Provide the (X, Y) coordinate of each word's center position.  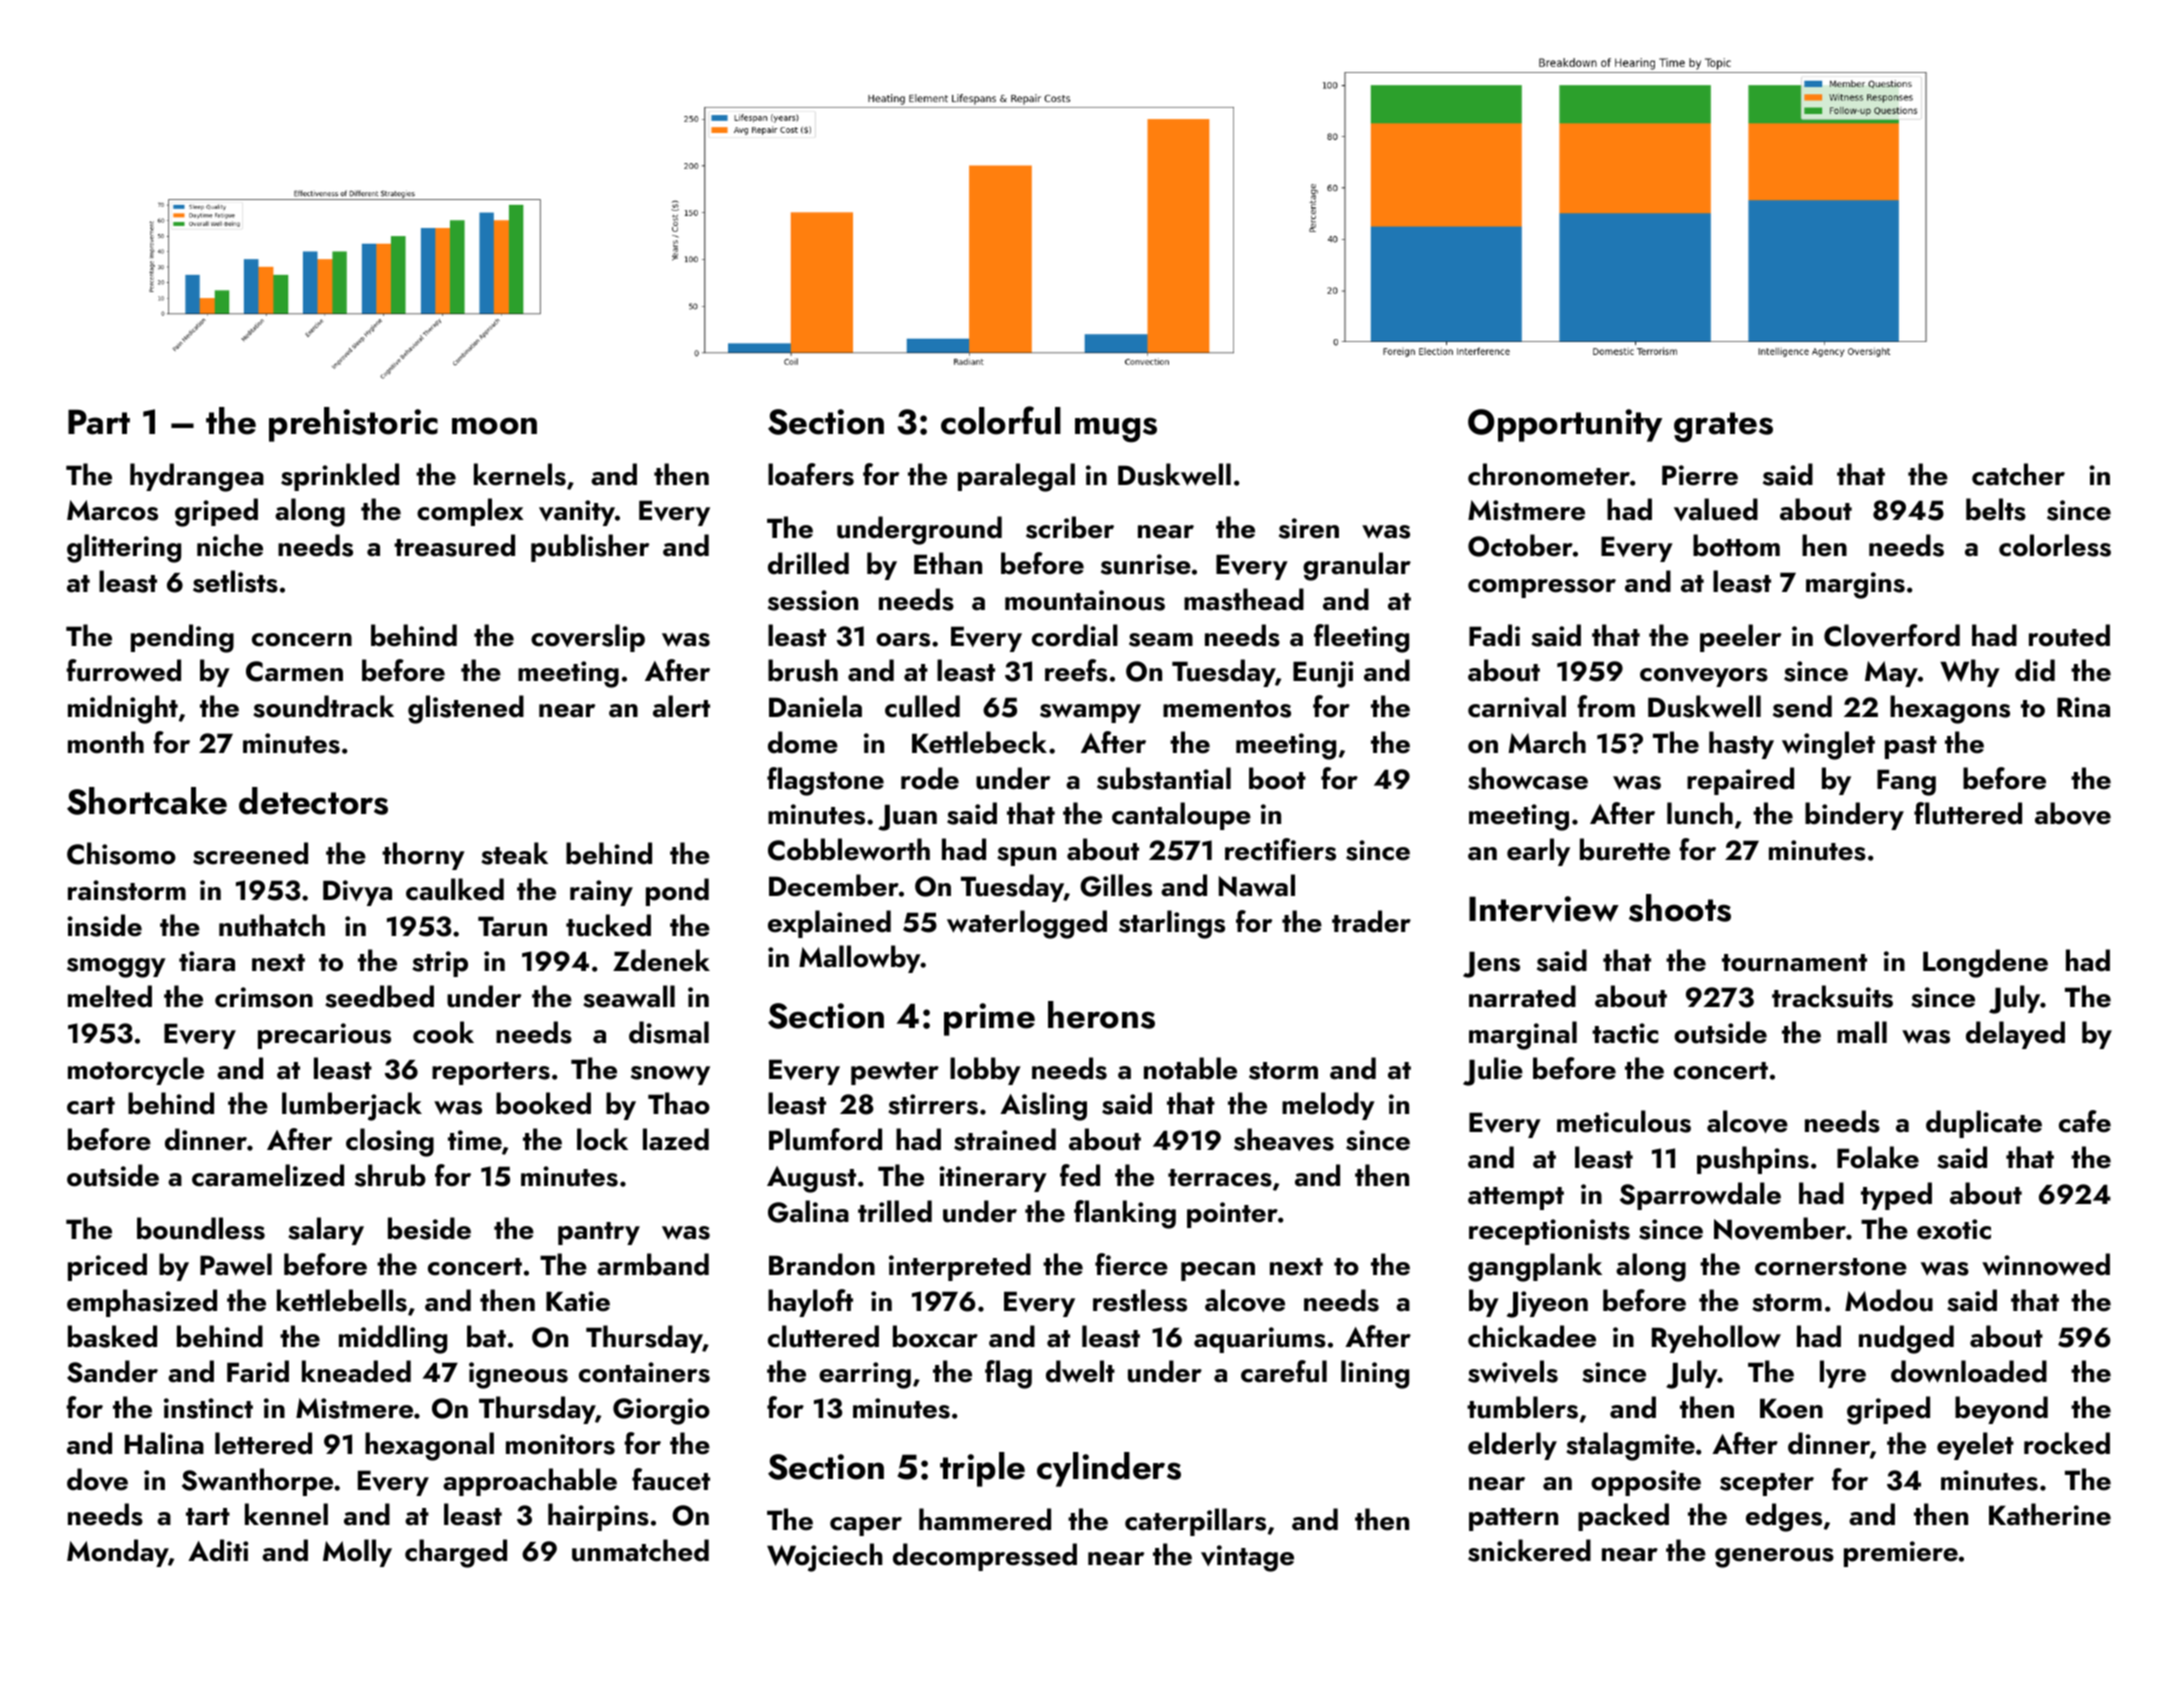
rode (930, 778)
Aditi (218, 1550)
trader (1371, 921)
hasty (1741, 745)
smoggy (116, 968)
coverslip (588, 638)
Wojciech (825, 1557)
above (2073, 813)
